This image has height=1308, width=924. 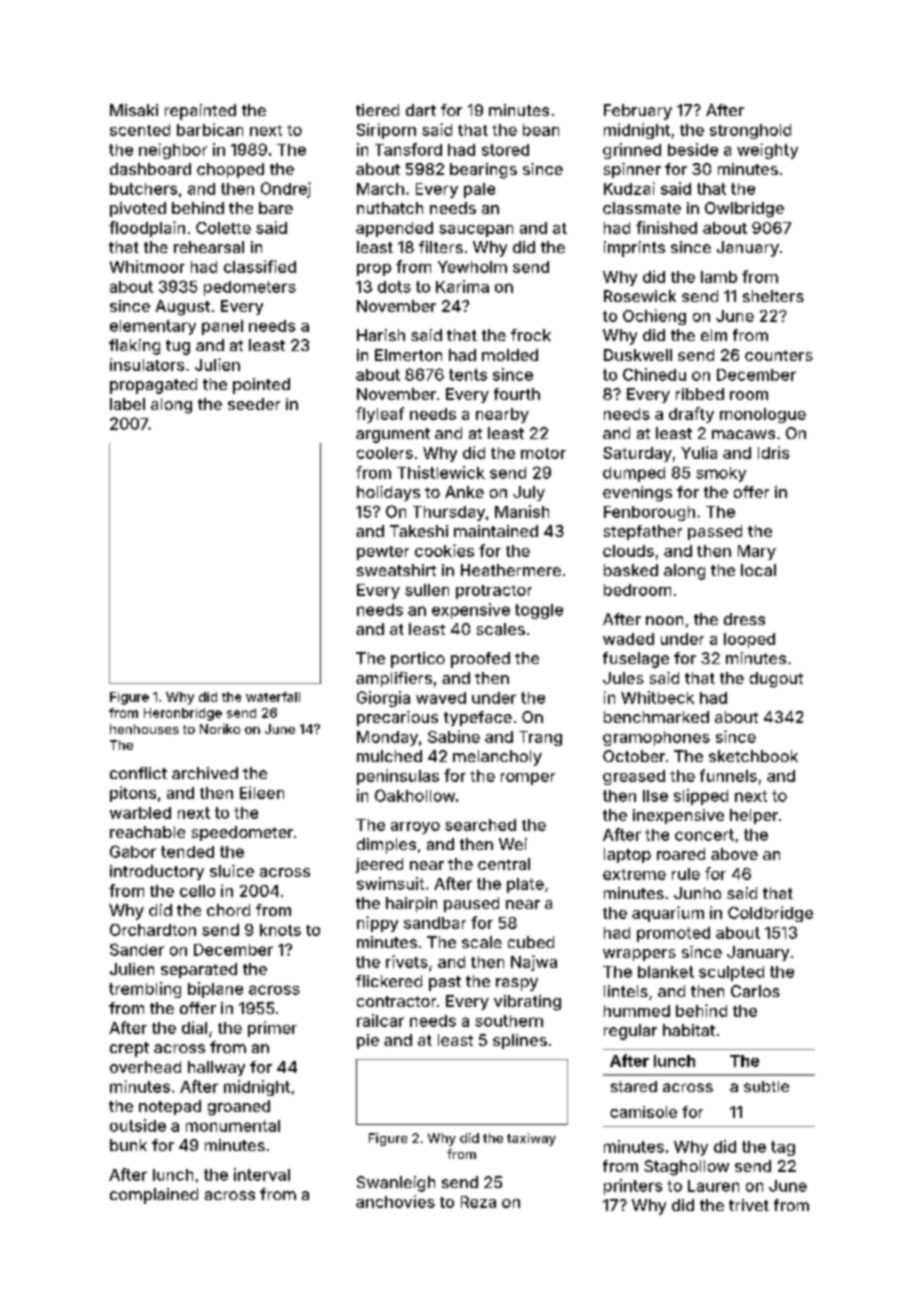 I want to click on trivet, so click(x=749, y=1205).
